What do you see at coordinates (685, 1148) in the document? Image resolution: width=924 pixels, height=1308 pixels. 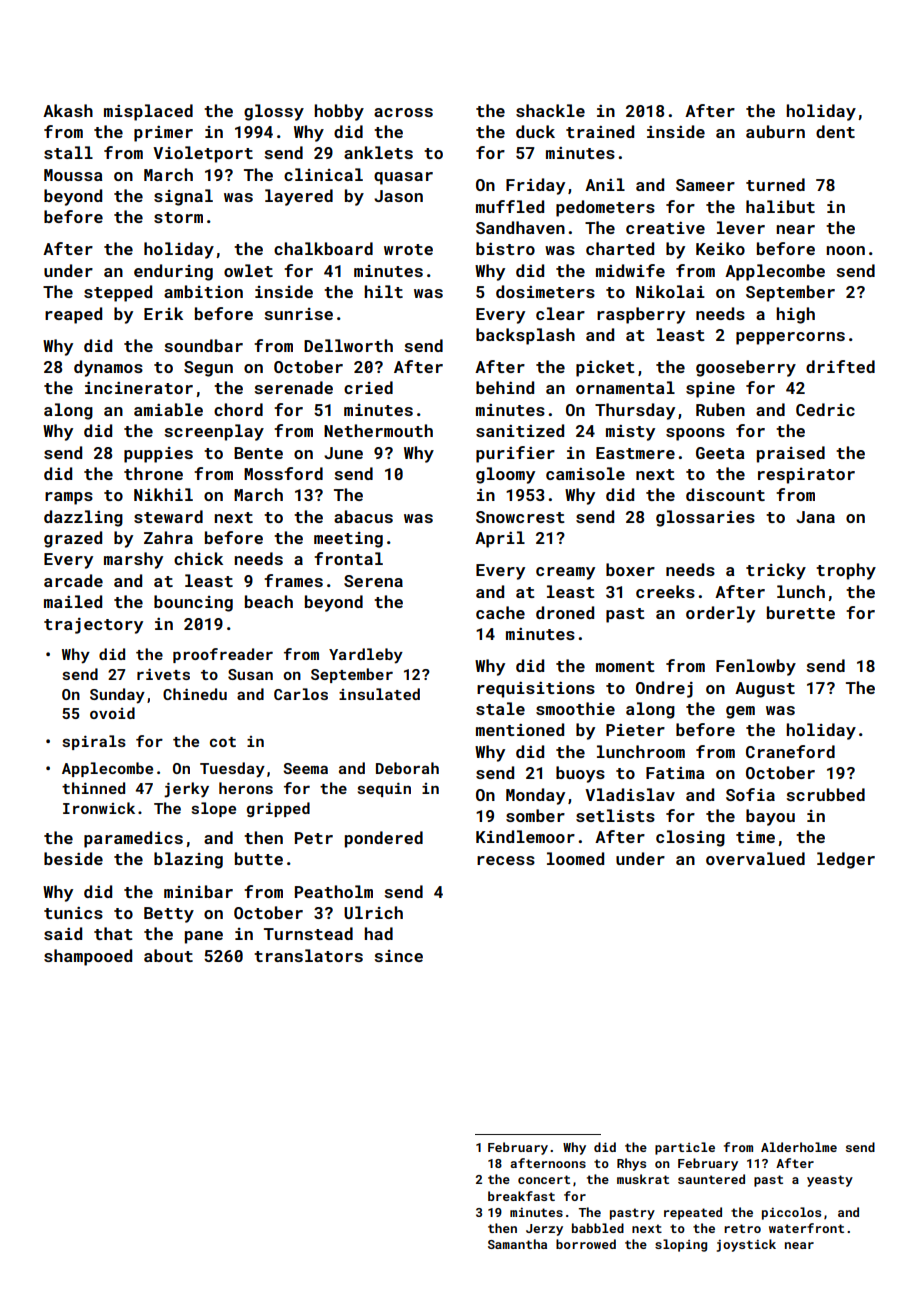 I see `particle` at bounding box center [685, 1148].
